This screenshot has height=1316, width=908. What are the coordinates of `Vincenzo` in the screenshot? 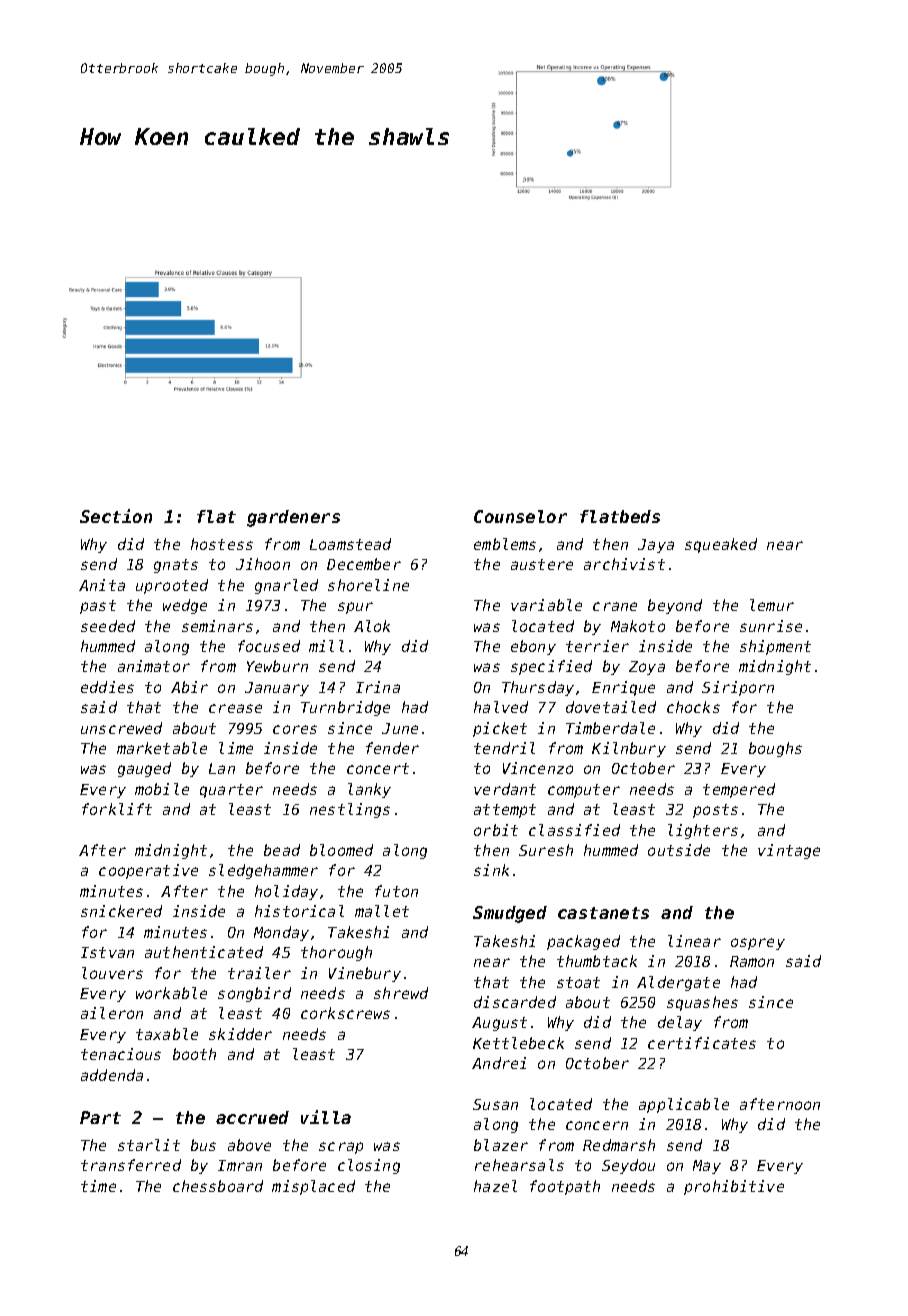 It's located at (538, 768).
